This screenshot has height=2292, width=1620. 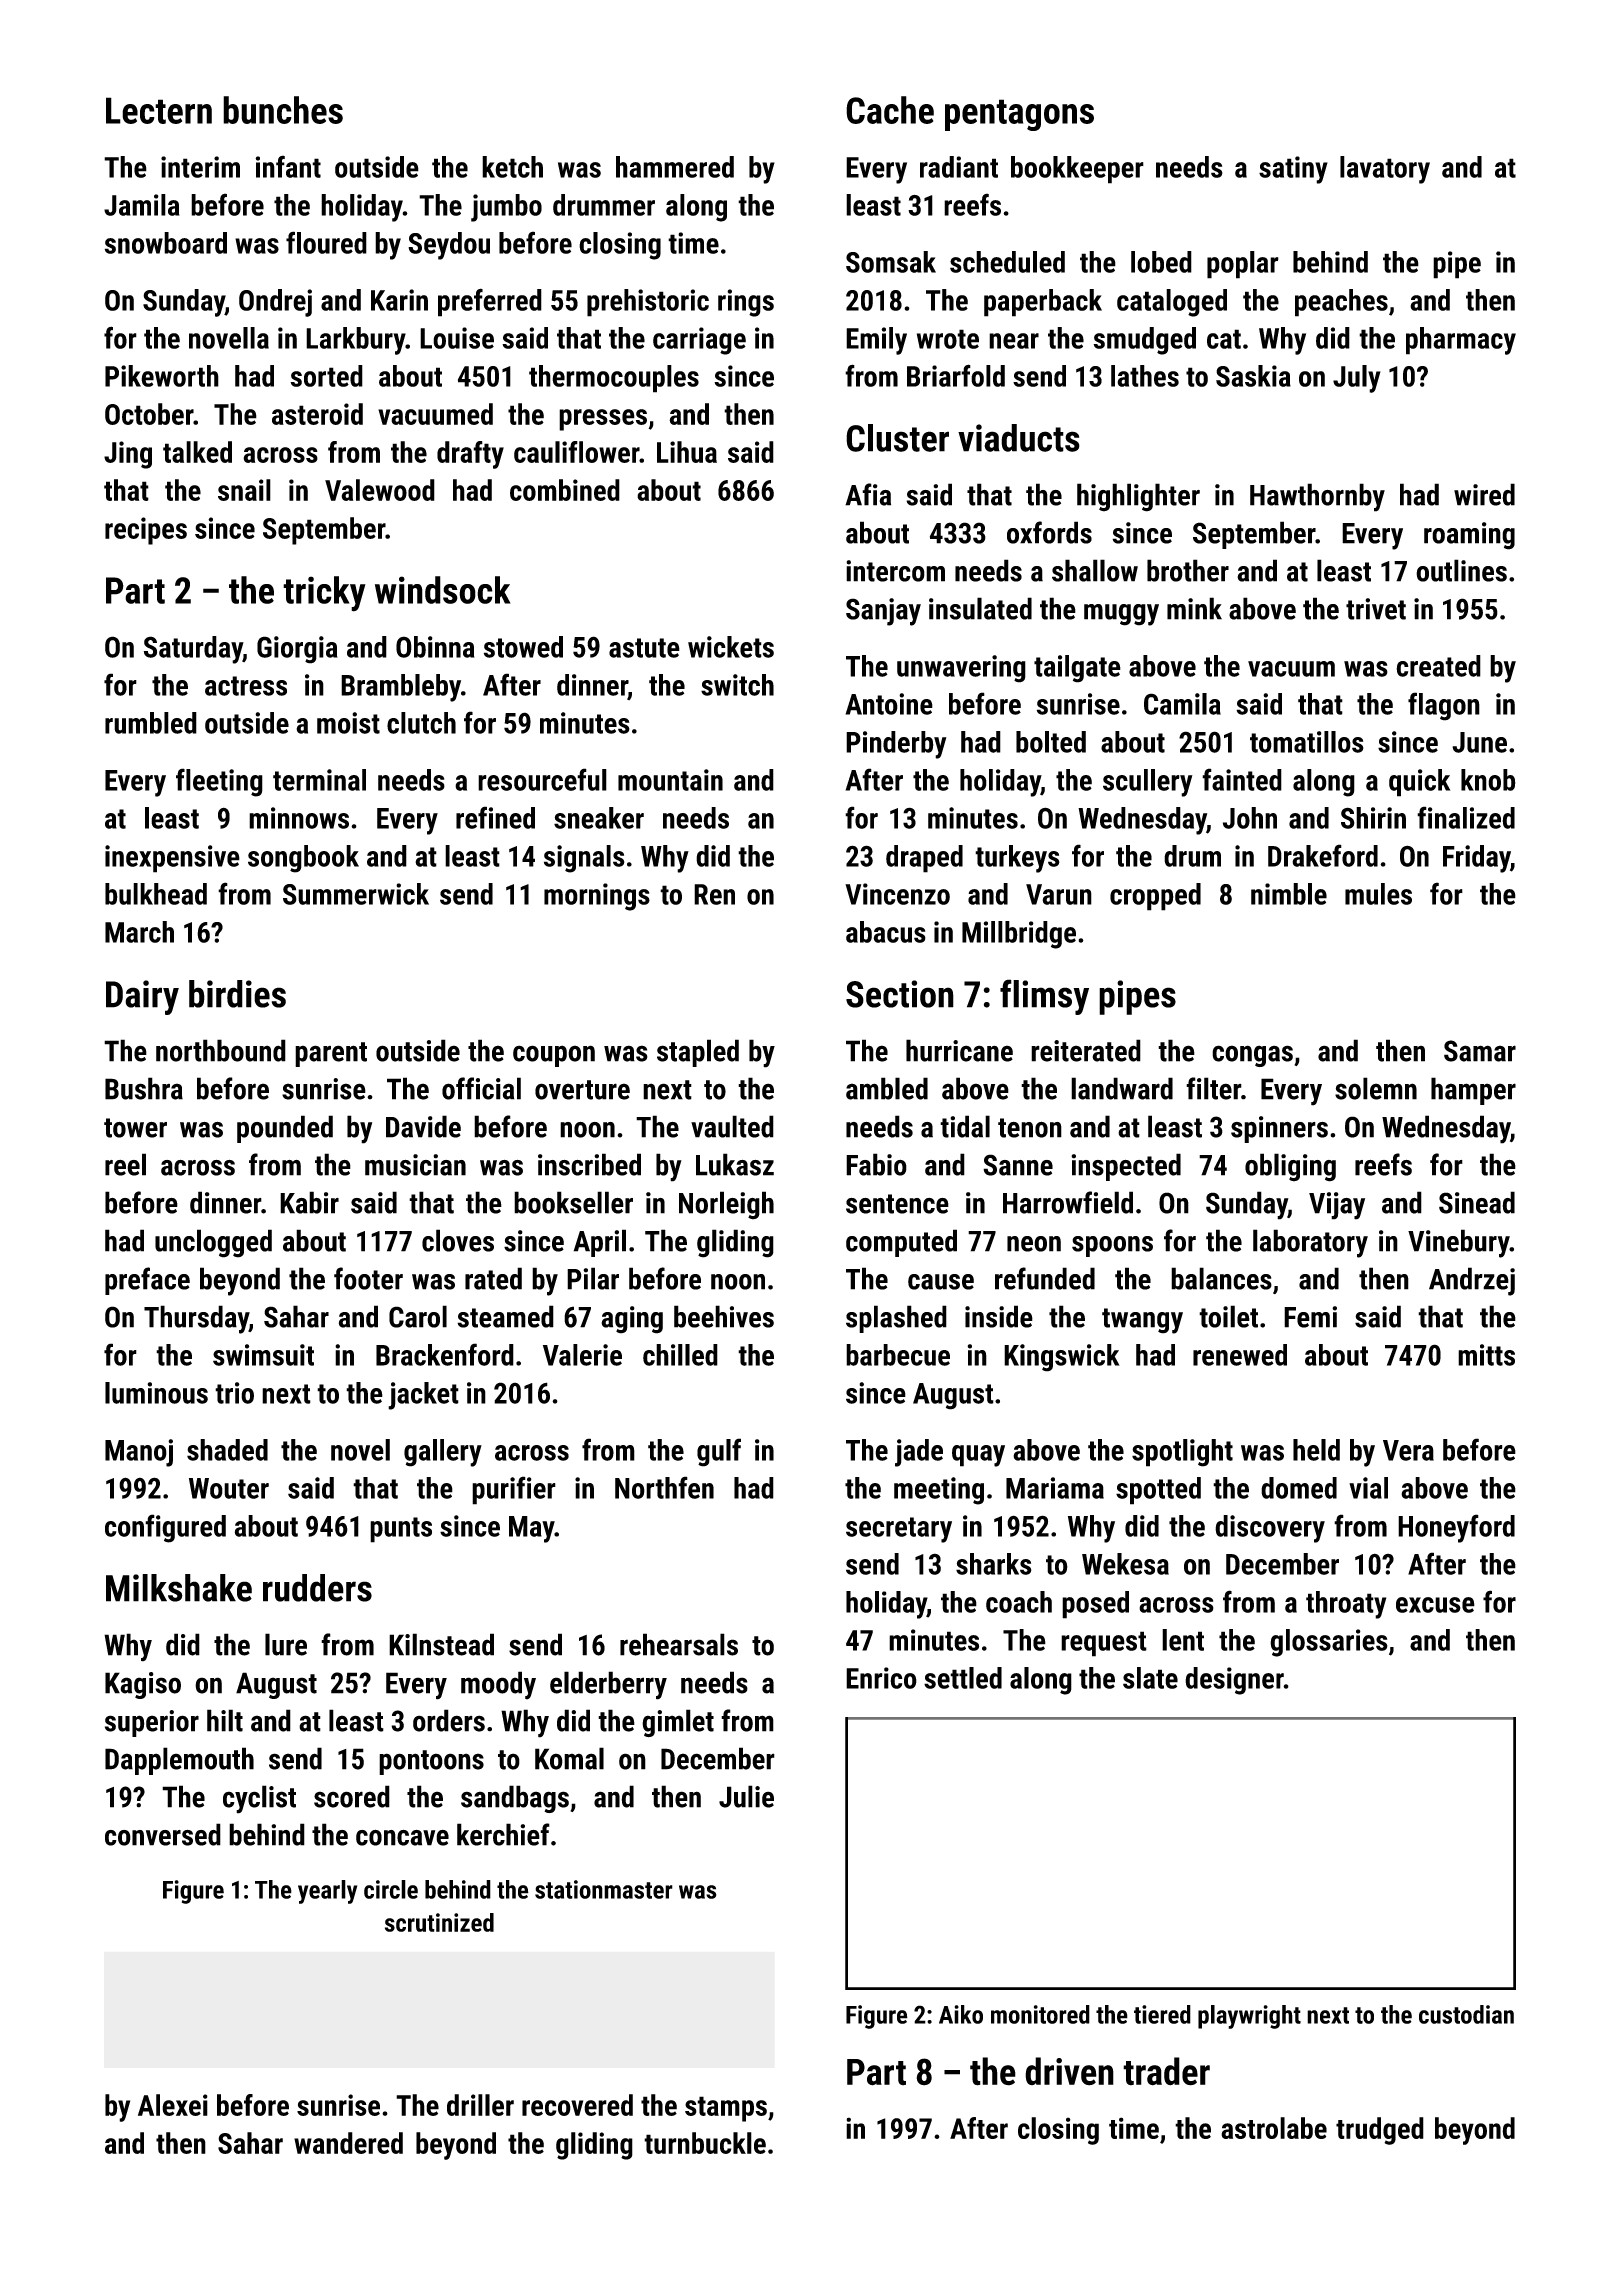 I want to click on Cache, so click(x=890, y=110).
